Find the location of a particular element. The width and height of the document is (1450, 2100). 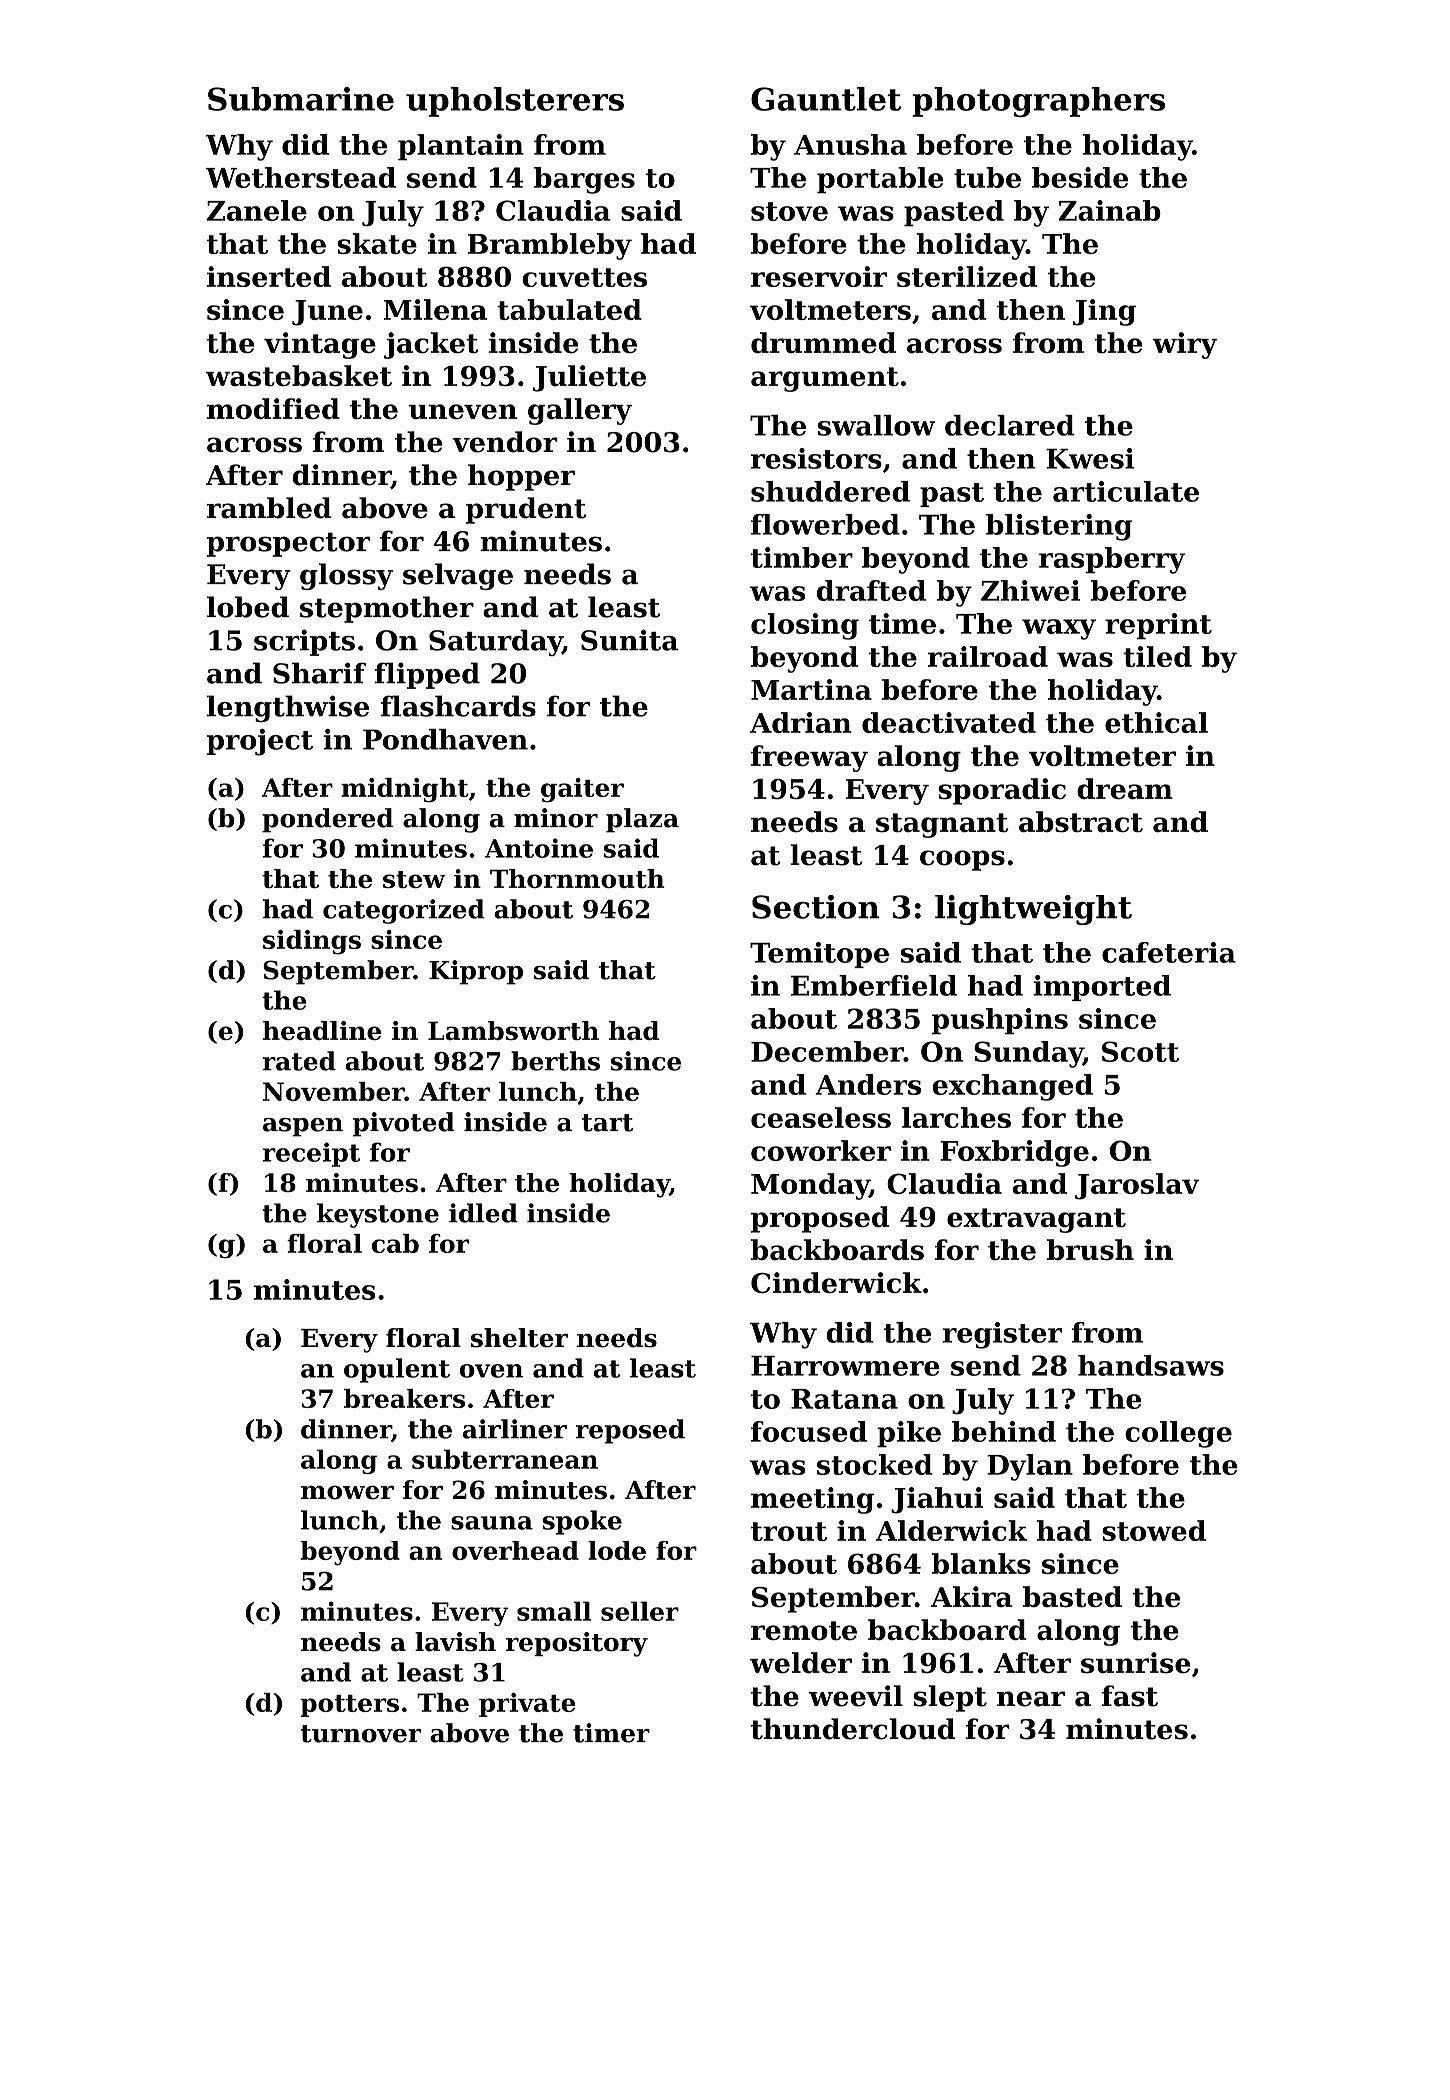

Zainab is located at coordinates (1110, 210).
